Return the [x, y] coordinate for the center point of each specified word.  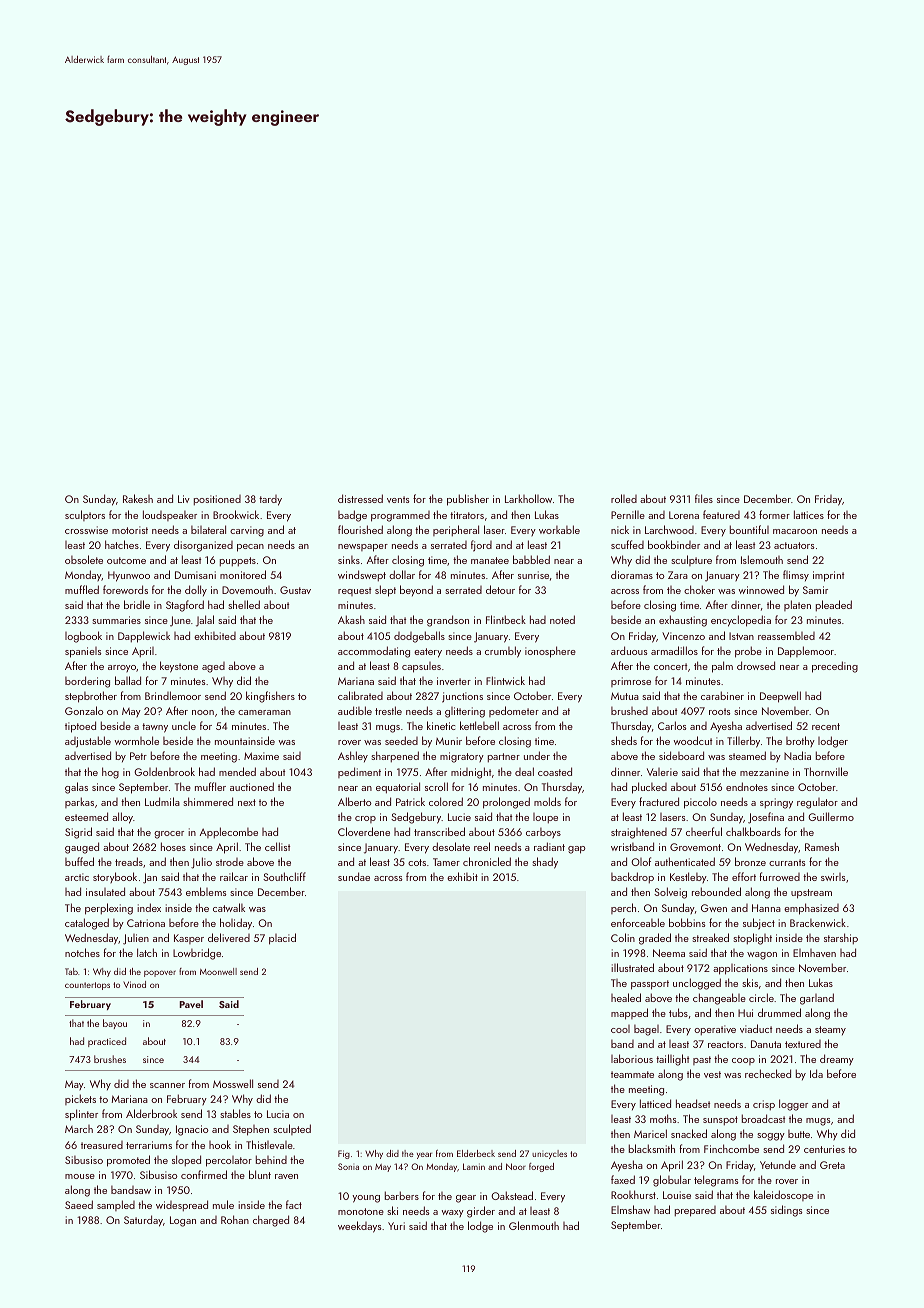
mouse [80, 1176]
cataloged [87, 924]
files [704, 498]
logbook [83, 637]
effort [744, 876]
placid [282, 939]
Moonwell [218, 971]
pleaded [833, 606]
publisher [468, 500]
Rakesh [138, 498]
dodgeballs [419, 637]
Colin [623, 937]
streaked [710, 937]
